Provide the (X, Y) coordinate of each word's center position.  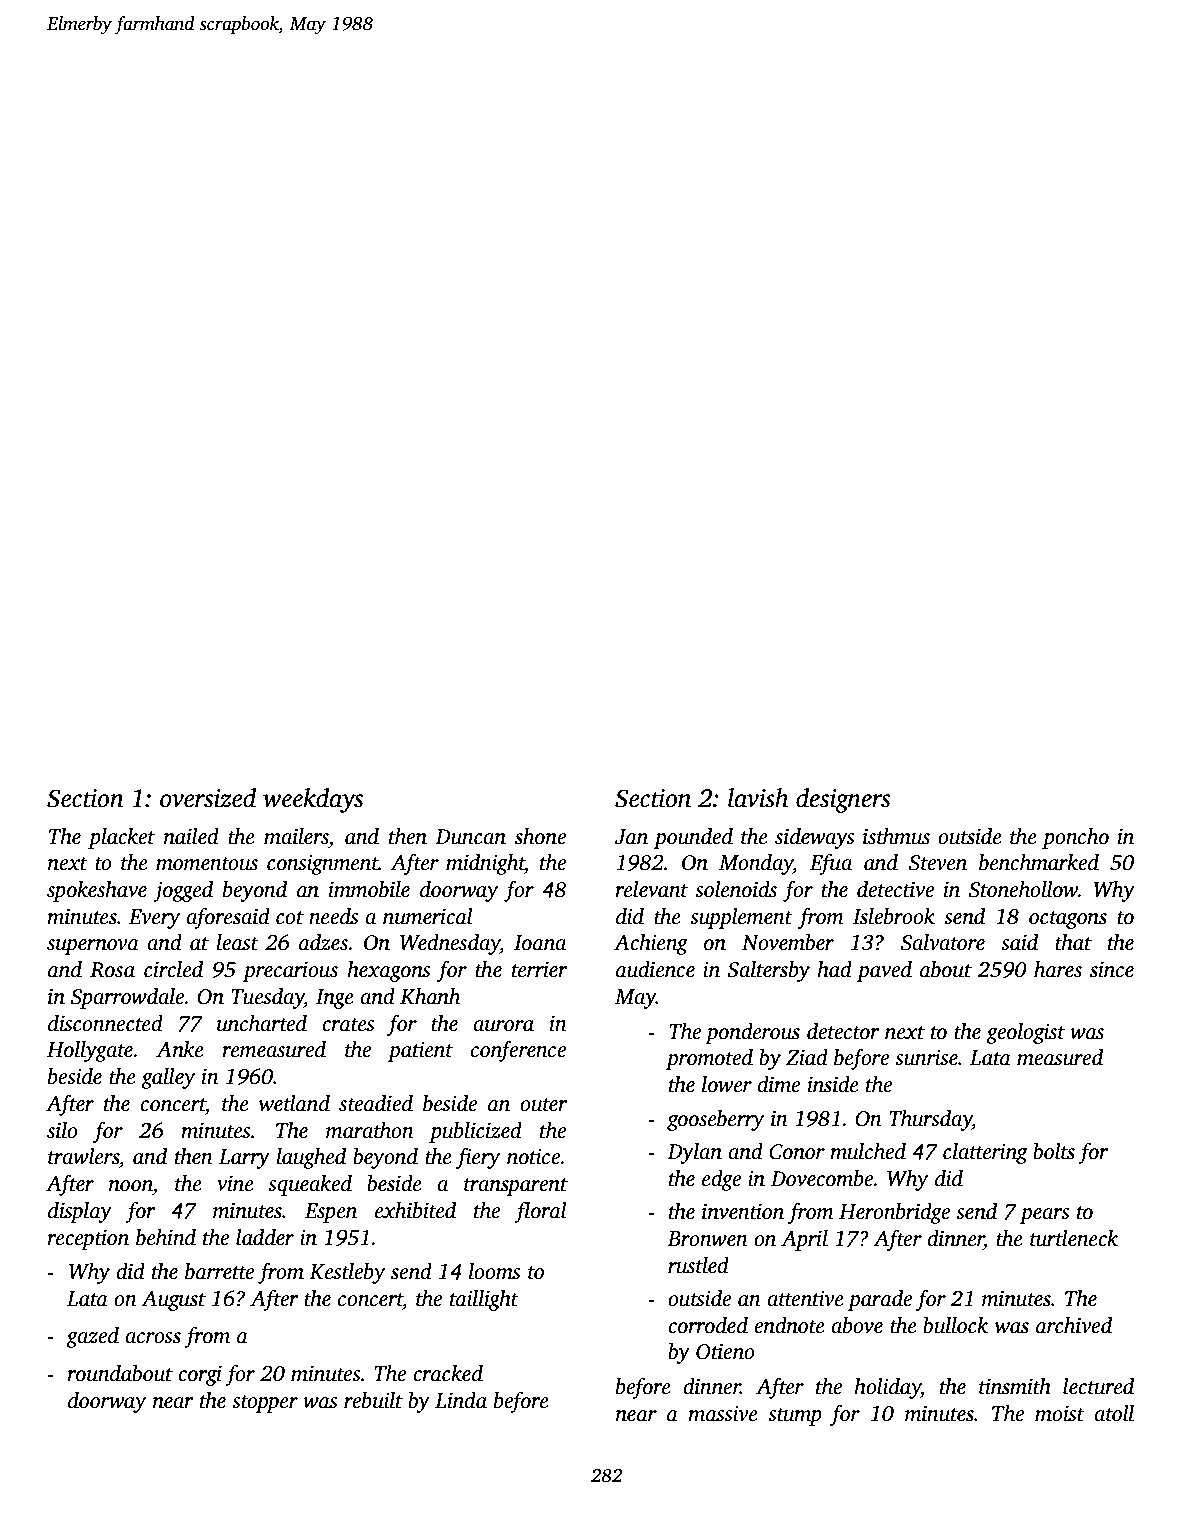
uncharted (262, 1023)
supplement (741, 918)
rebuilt (373, 1400)
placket (121, 838)
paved (884, 971)
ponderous (752, 1033)
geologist (1025, 1033)
